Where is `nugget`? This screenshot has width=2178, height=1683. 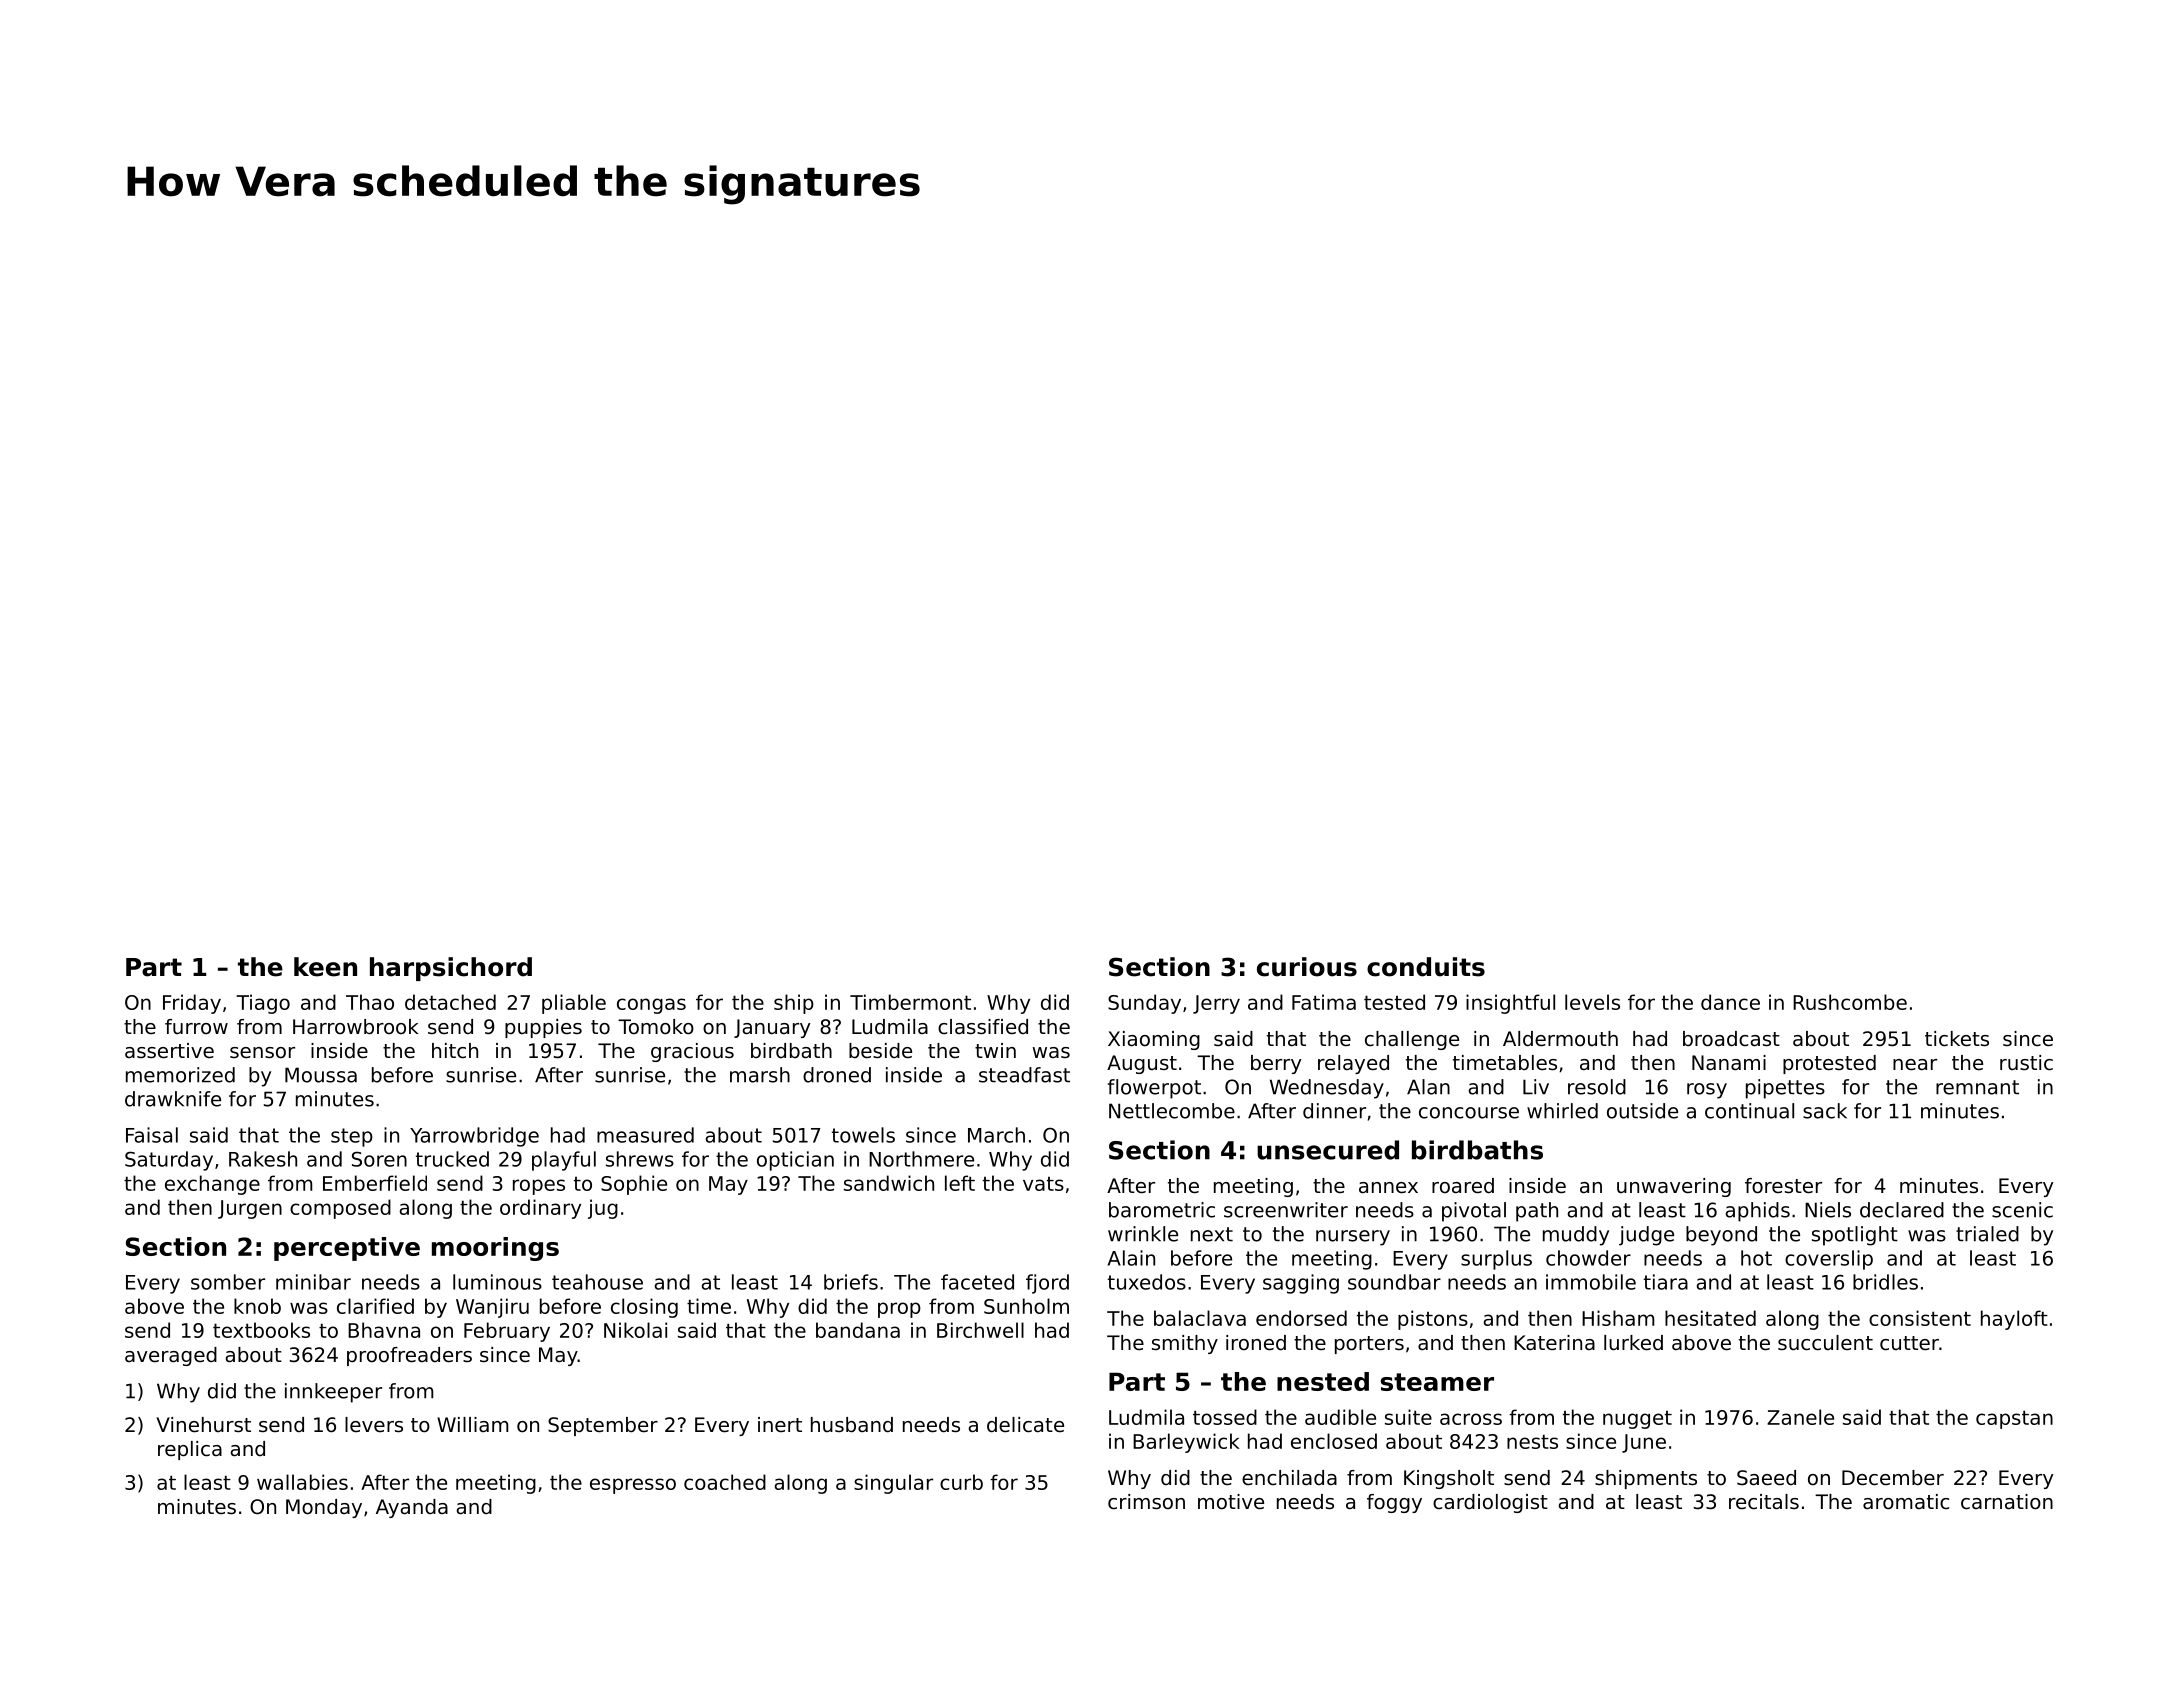 nugget is located at coordinates (1637, 1420).
